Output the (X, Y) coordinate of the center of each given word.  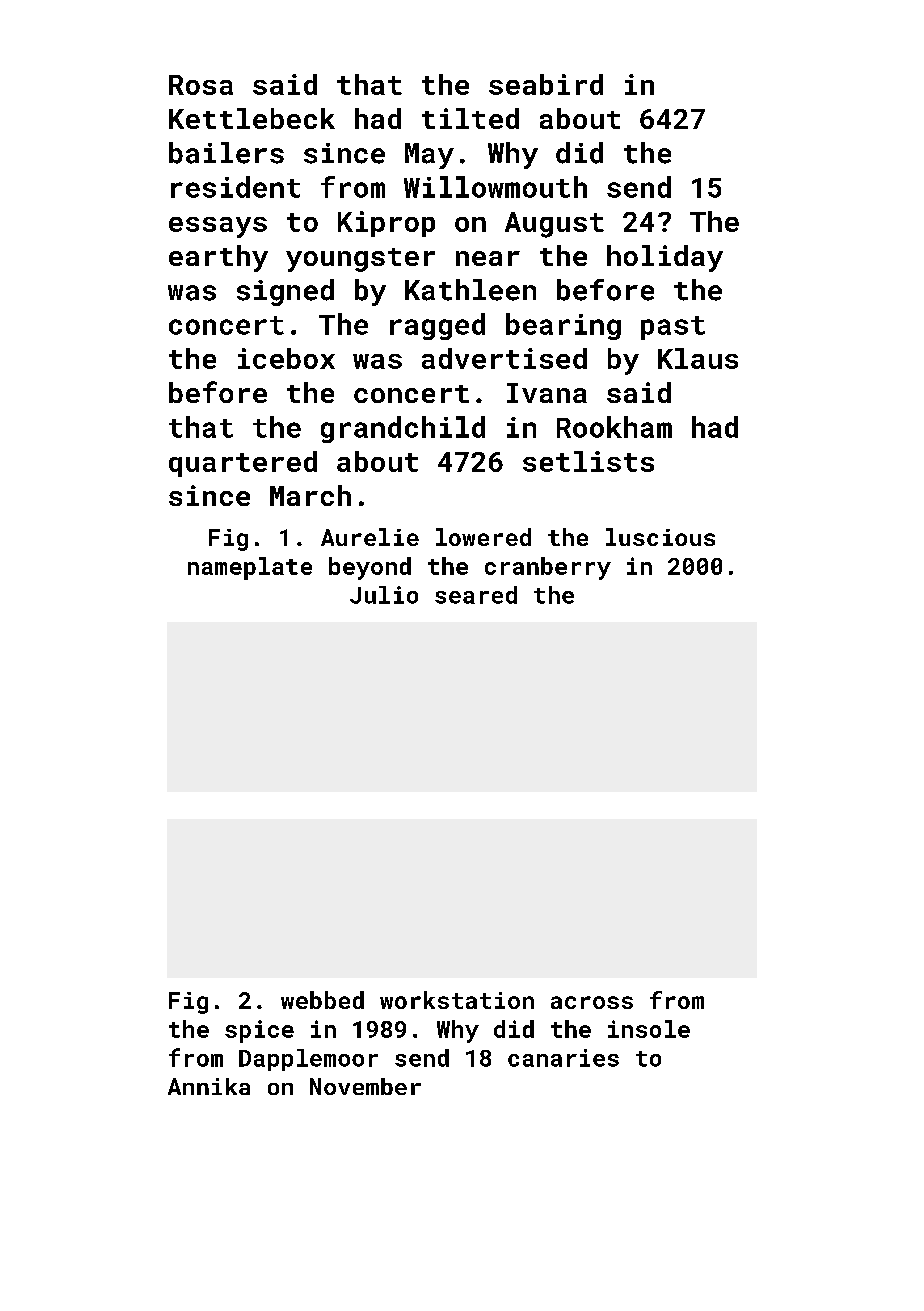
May (429, 156)
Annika (209, 1086)
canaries (563, 1058)
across (592, 1002)
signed (285, 292)
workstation (457, 1000)
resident (235, 187)
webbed (322, 1000)
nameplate (250, 568)
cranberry (548, 568)
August (554, 225)
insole (649, 1029)
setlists (588, 461)
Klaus (698, 358)
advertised (504, 358)
